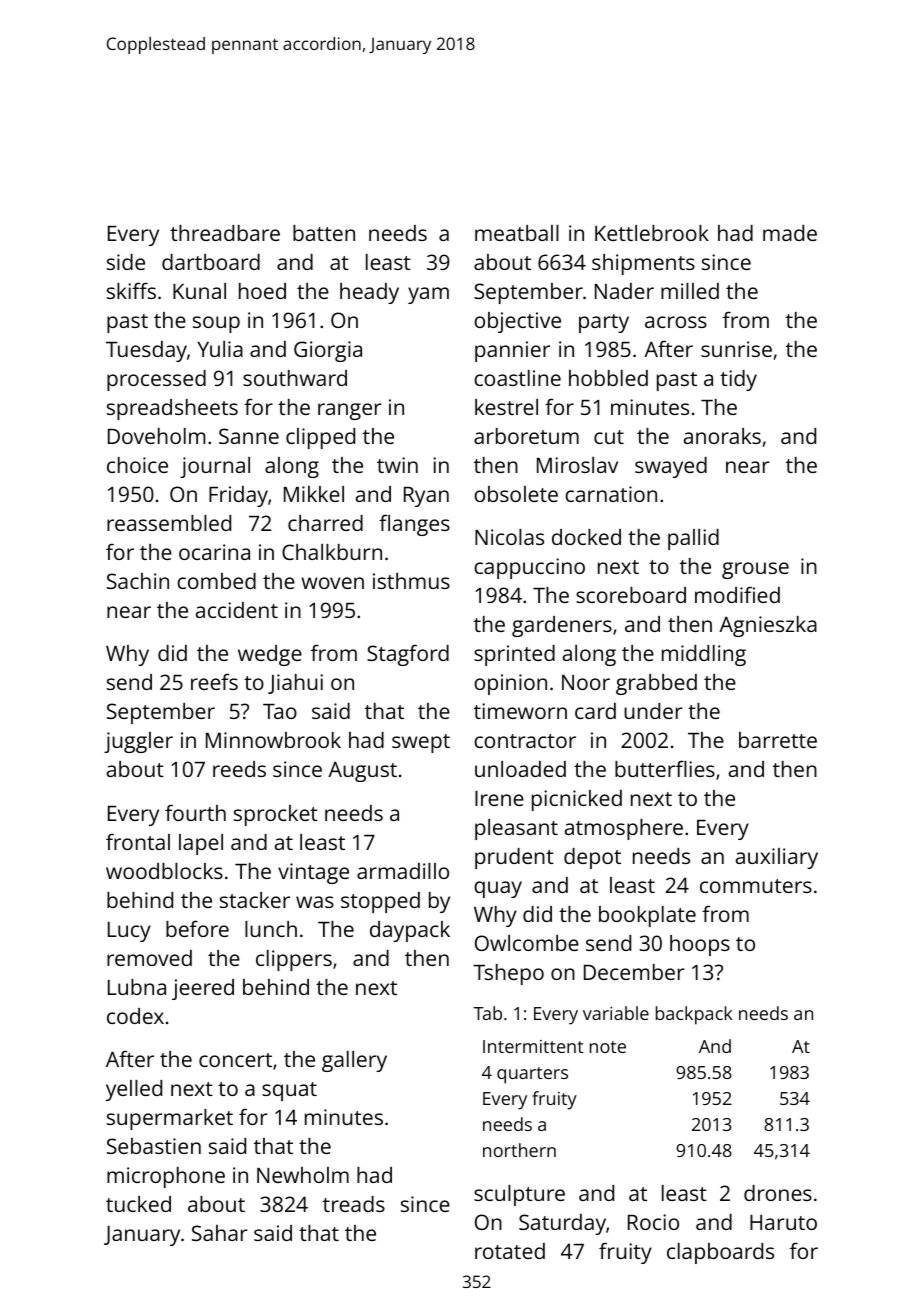  Describe the element at coordinates (665, 768) in the page. I see `butterflies` at that location.
